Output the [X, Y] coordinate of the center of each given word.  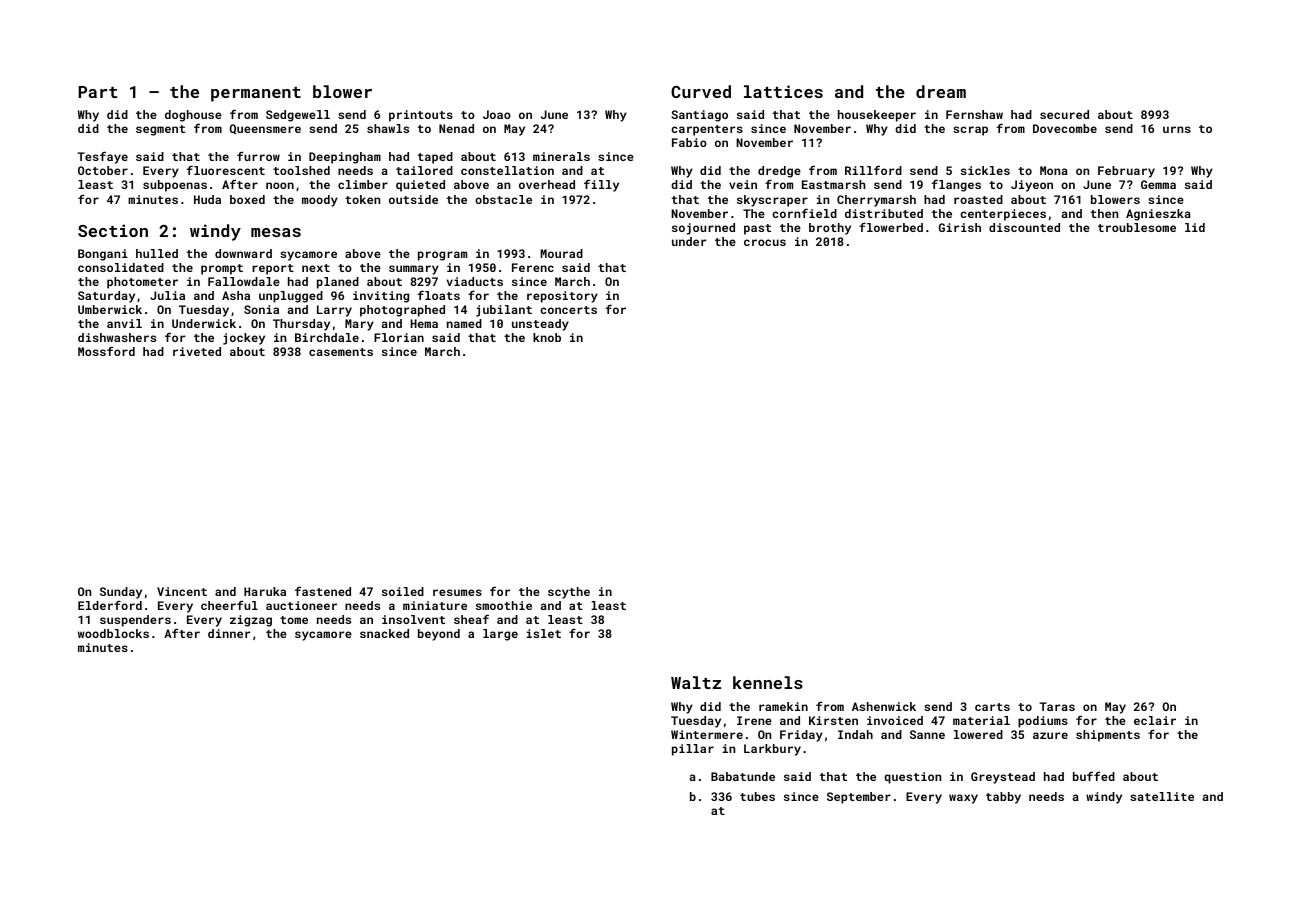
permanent [256, 94]
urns [1177, 129]
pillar [693, 750]
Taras [1057, 706]
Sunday [121, 593]
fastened [323, 591]
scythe [569, 593]
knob [547, 337]
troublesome [1137, 227]
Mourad [562, 253]
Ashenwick [884, 706]
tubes [757, 796]
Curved [701, 91]
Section [113, 230]
